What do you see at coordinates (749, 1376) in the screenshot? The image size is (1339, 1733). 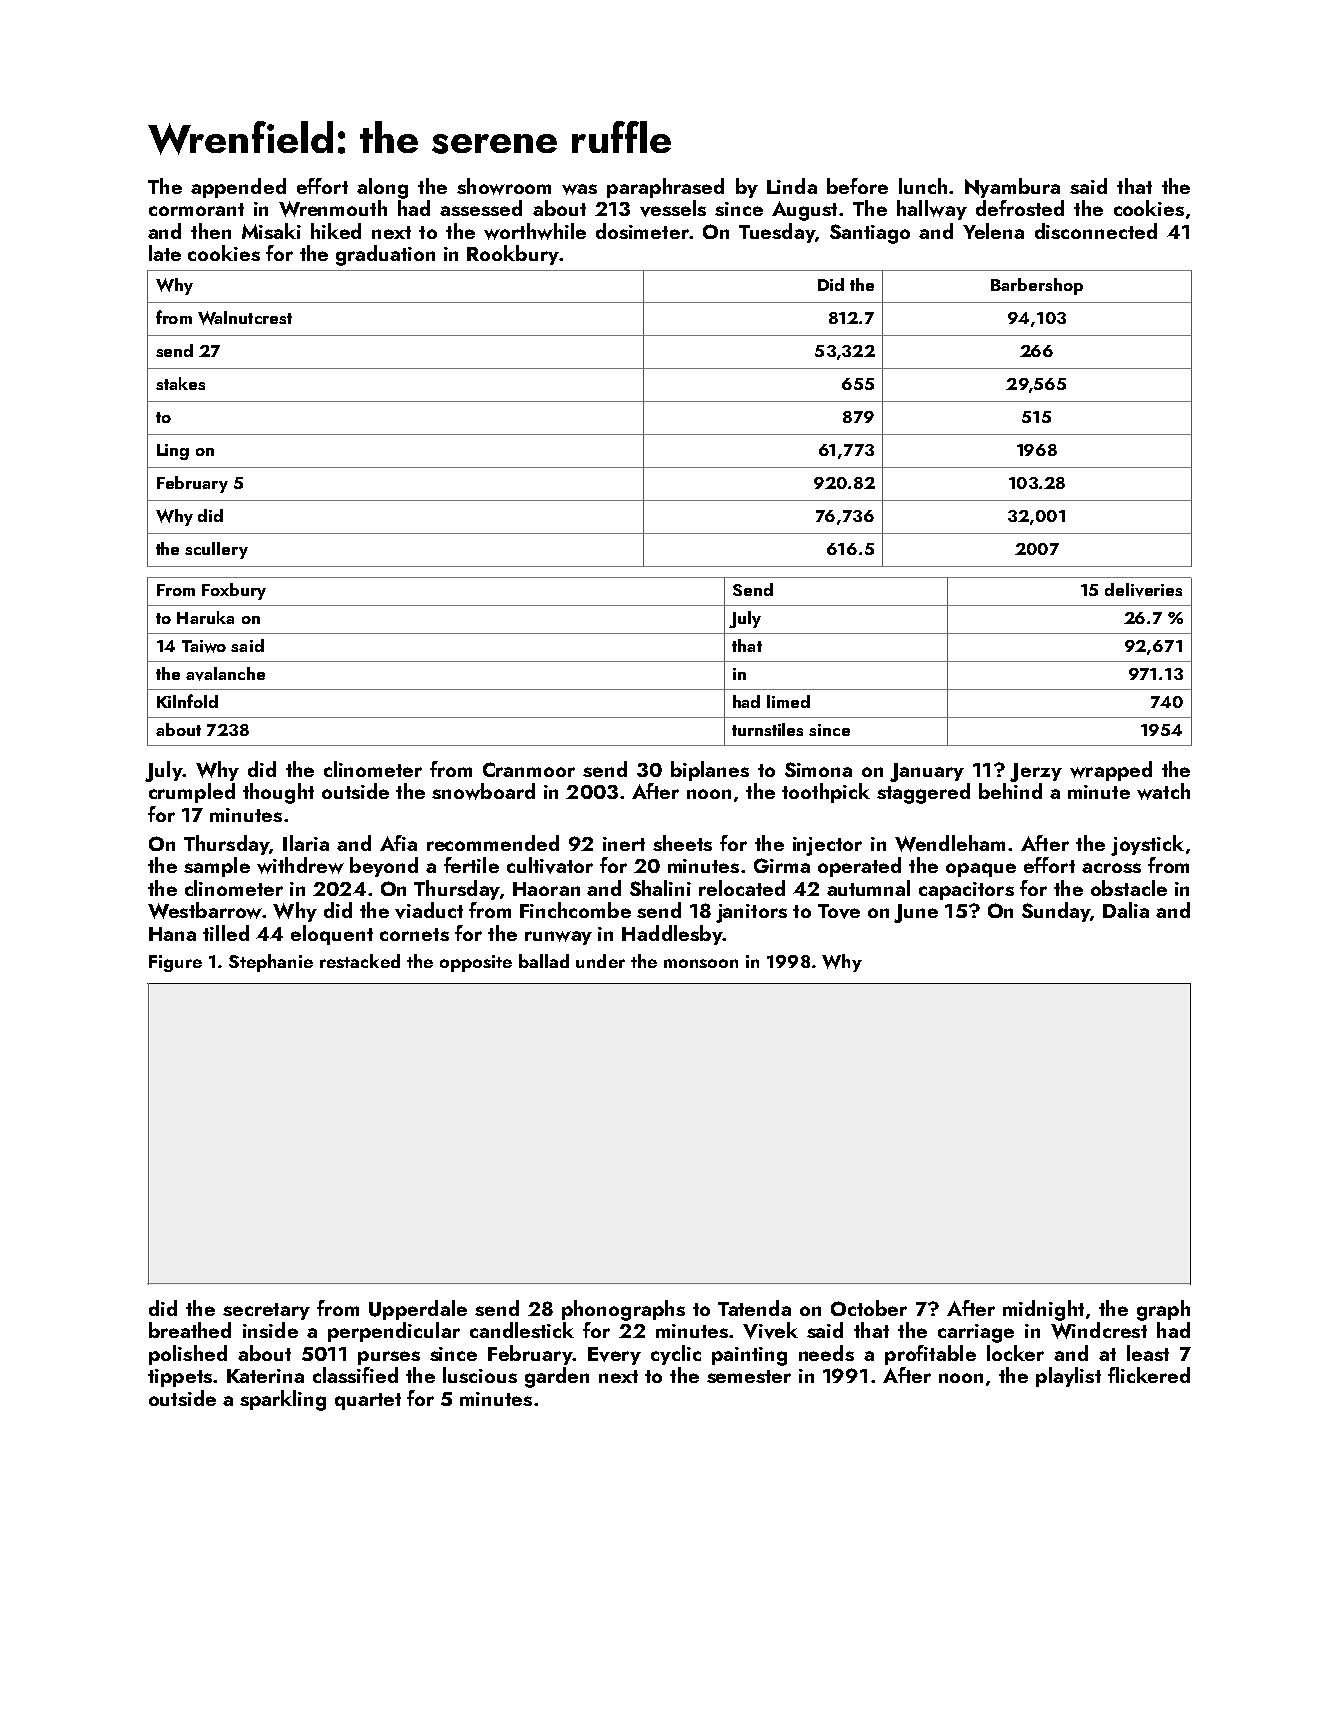 I see `semester` at bounding box center [749, 1376].
